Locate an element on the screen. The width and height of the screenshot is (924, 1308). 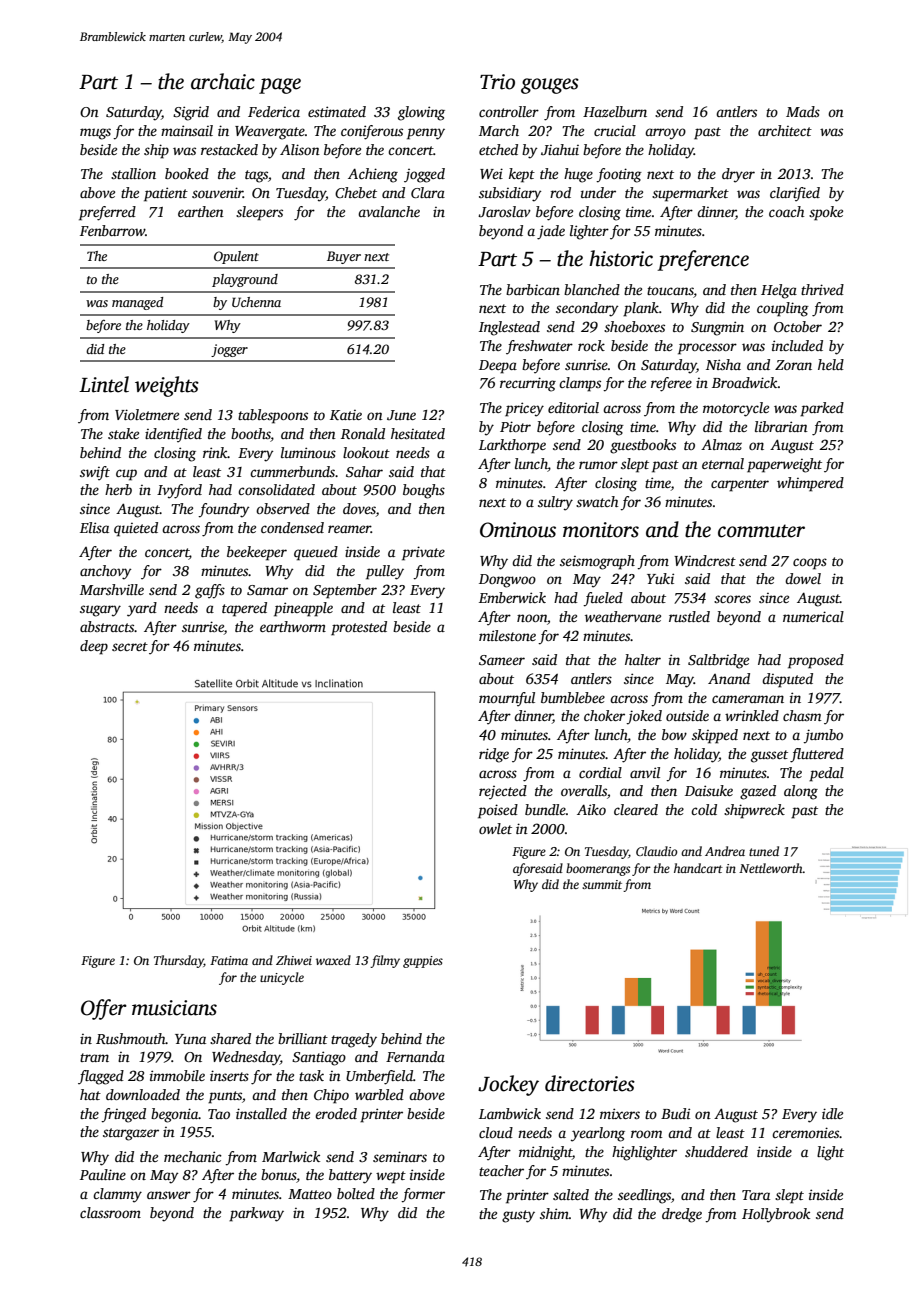
Sameer is located at coordinates (502, 660).
